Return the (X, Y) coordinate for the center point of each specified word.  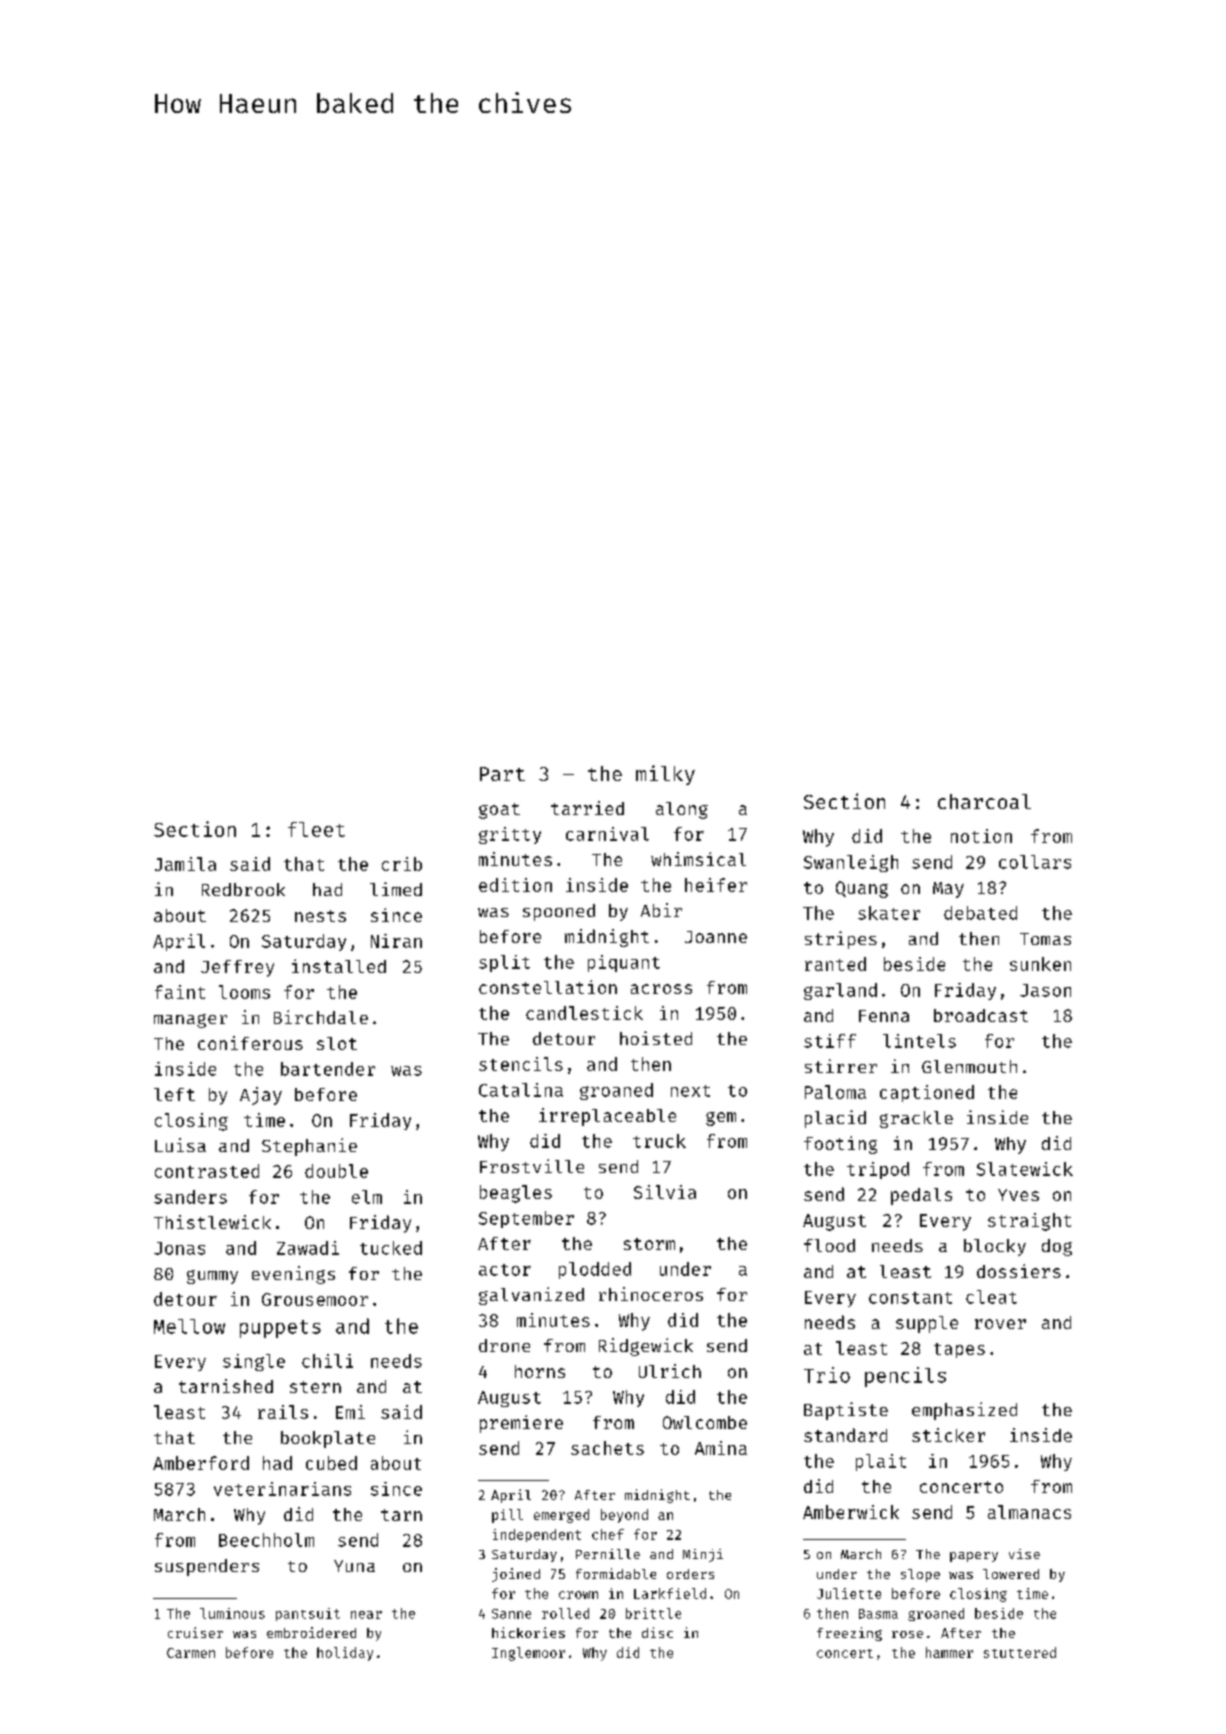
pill (507, 1516)
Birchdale (321, 1017)
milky (665, 775)
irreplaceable (607, 1117)
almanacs (1029, 1512)
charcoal (984, 801)
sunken (1040, 964)
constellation (548, 987)
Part (502, 774)
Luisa (180, 1145)
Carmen (191, 1653)
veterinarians (282, 1489)
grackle (916, 1119)
